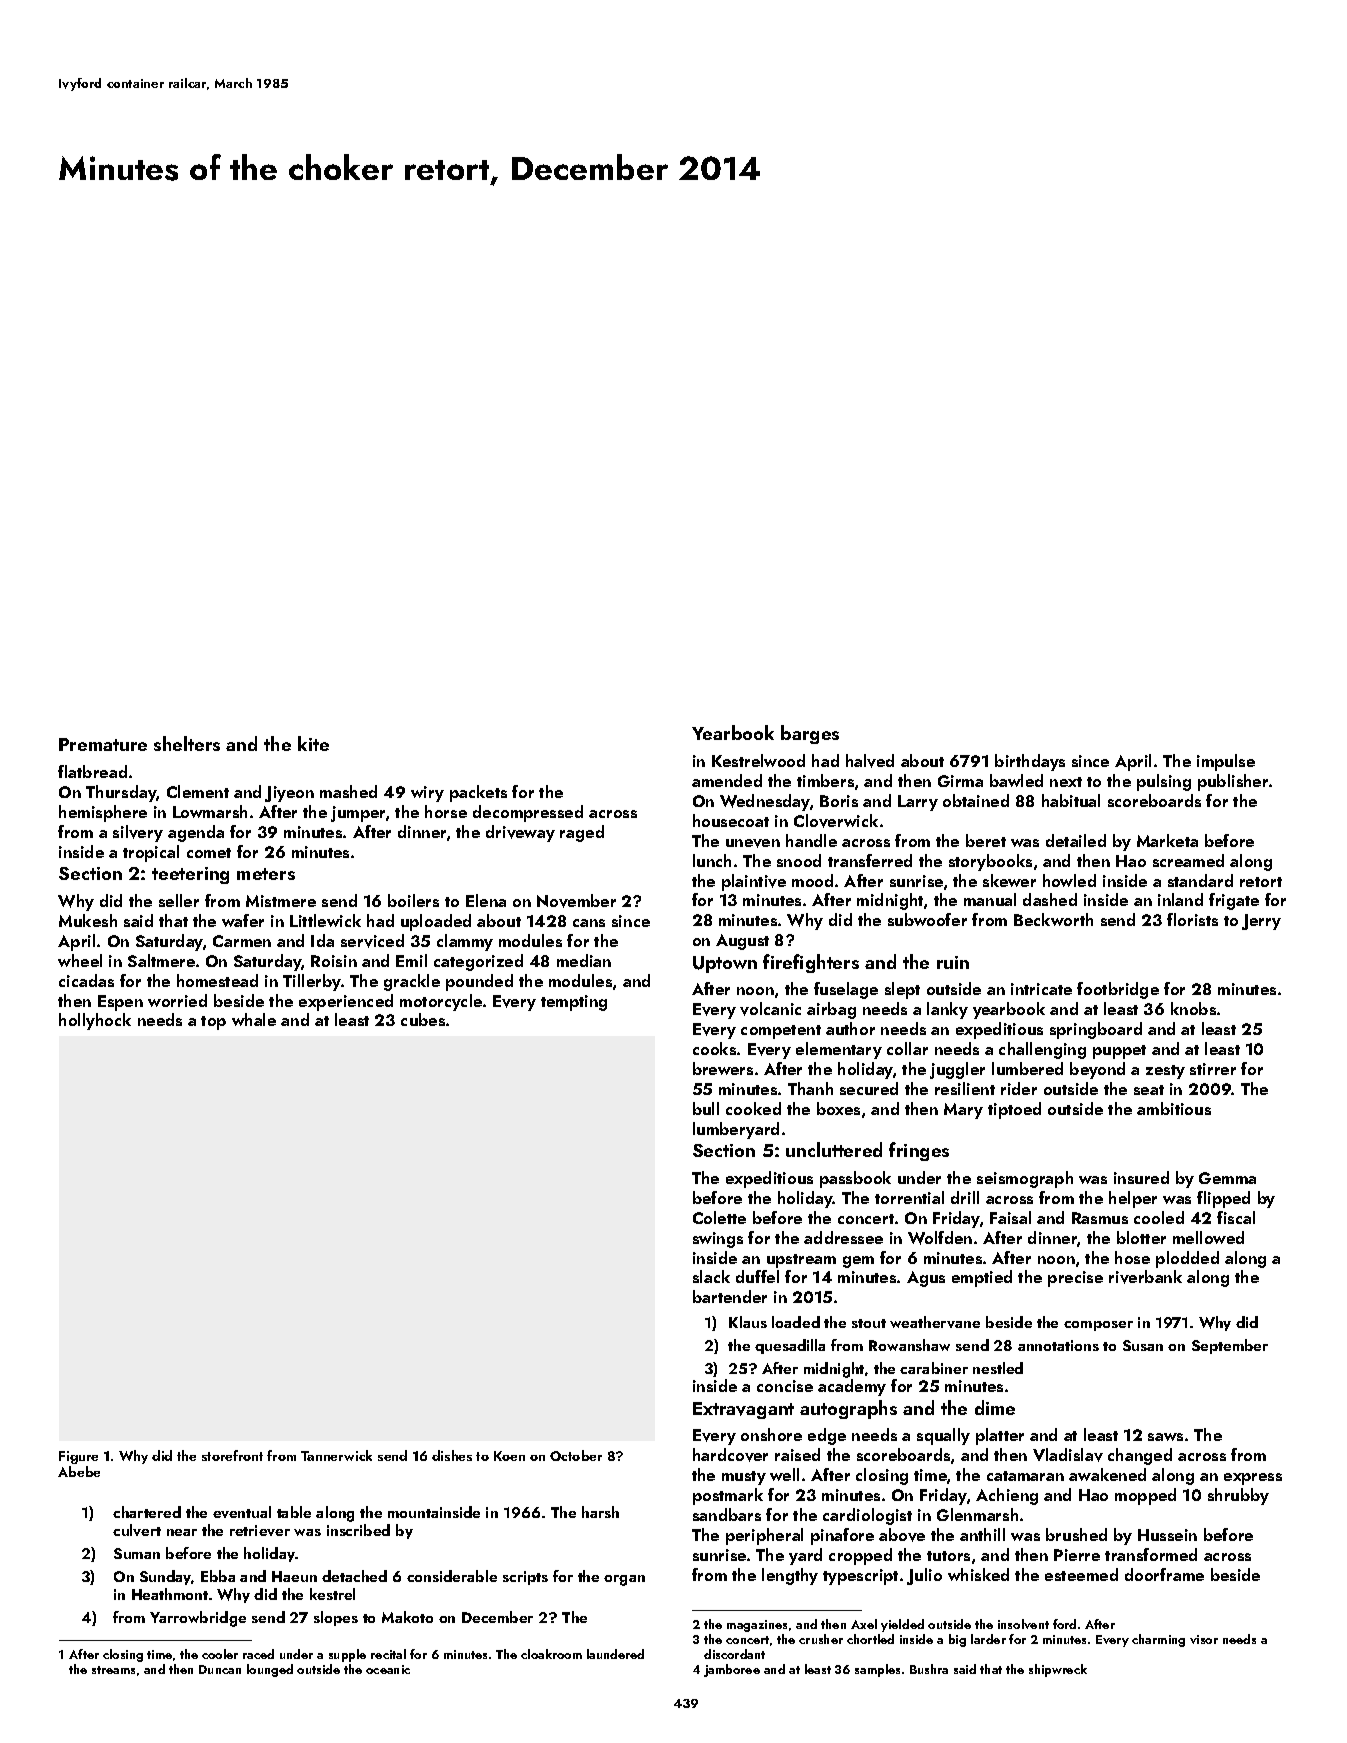 The width and height of the screenshot is (1347, 1743). What do you see at coordinates (810, 734) in the screenshot?
I see `barges` at bounding box center [810, 734].
